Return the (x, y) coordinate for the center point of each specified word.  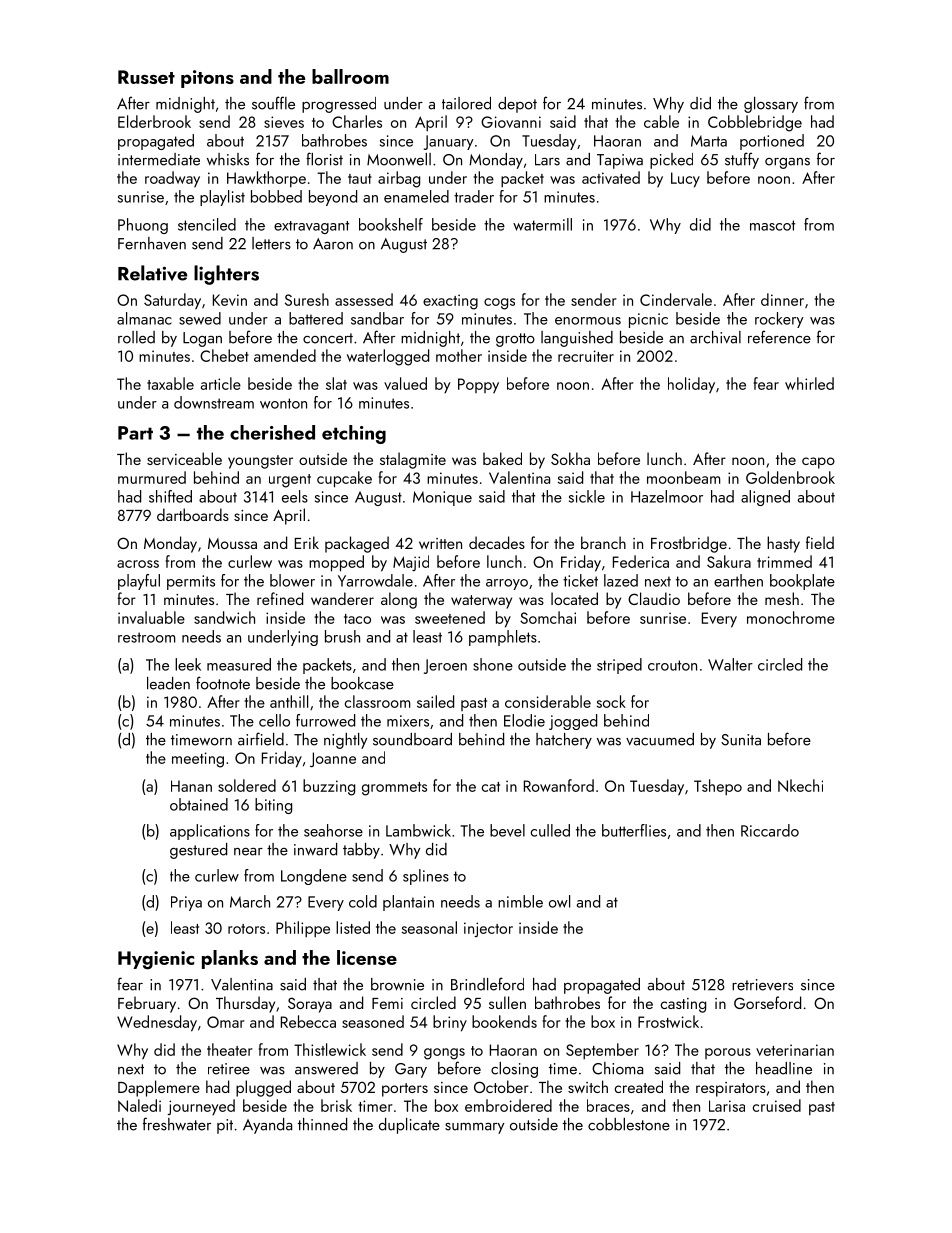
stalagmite (413, 460)
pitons (207, 79)
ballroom (350, 76)
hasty (783, 544)
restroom (146, 637)
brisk (336, 1105)
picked (671, 161)
